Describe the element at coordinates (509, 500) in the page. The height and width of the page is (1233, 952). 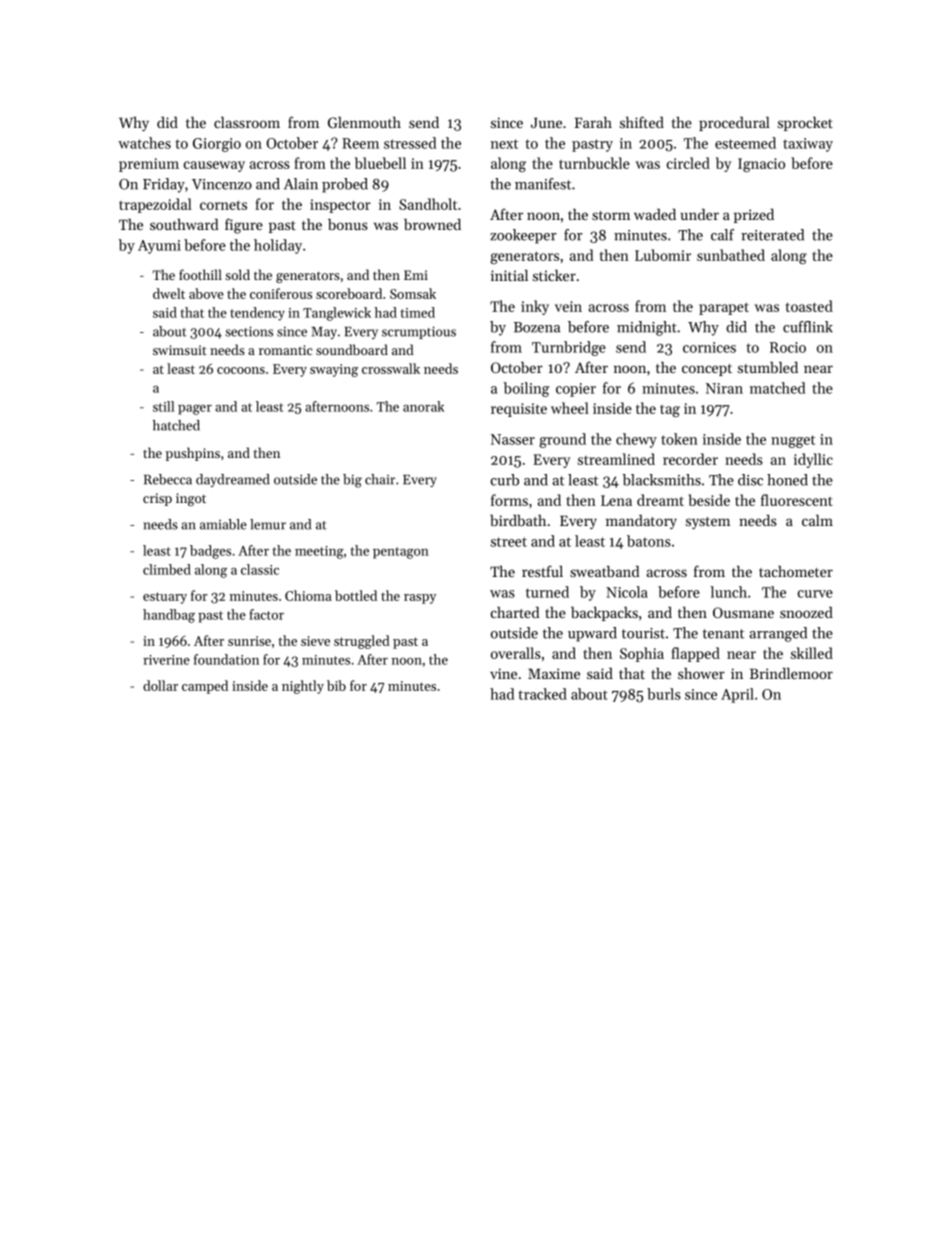
I see `forms` at that location.
